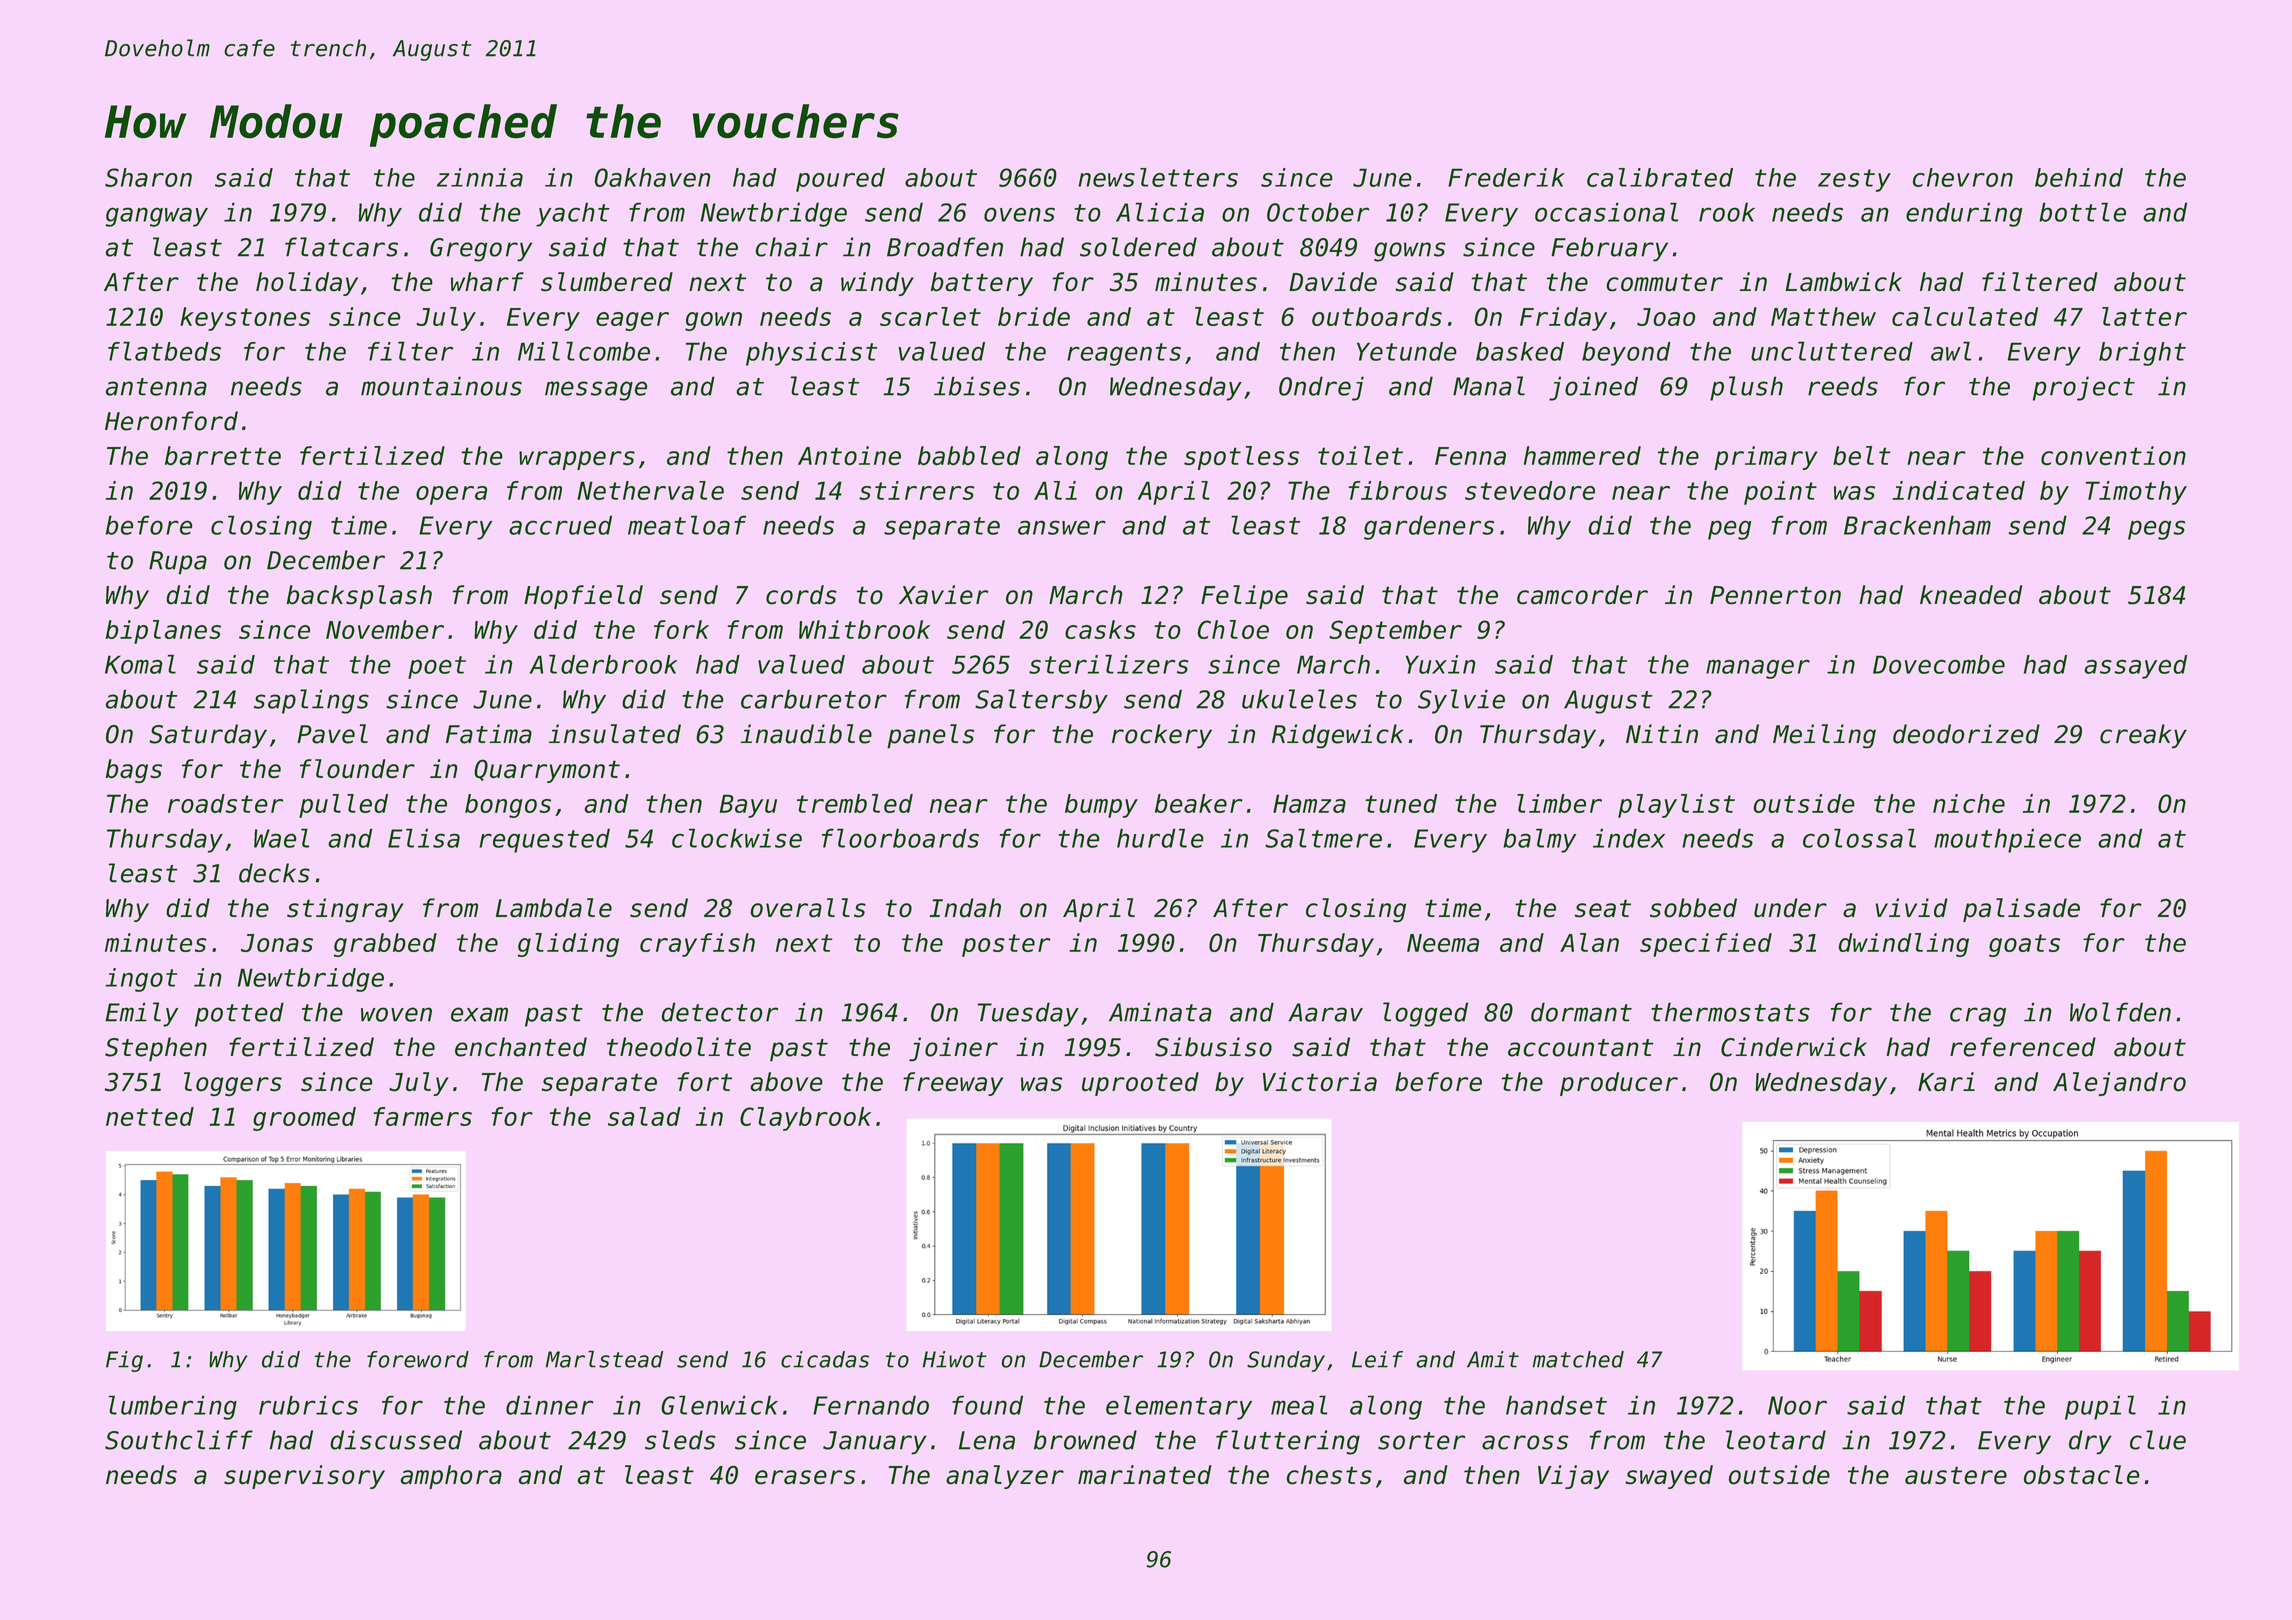 This image has height=1620, width=2292. I want to click on ovens, so click(1019, 214).
